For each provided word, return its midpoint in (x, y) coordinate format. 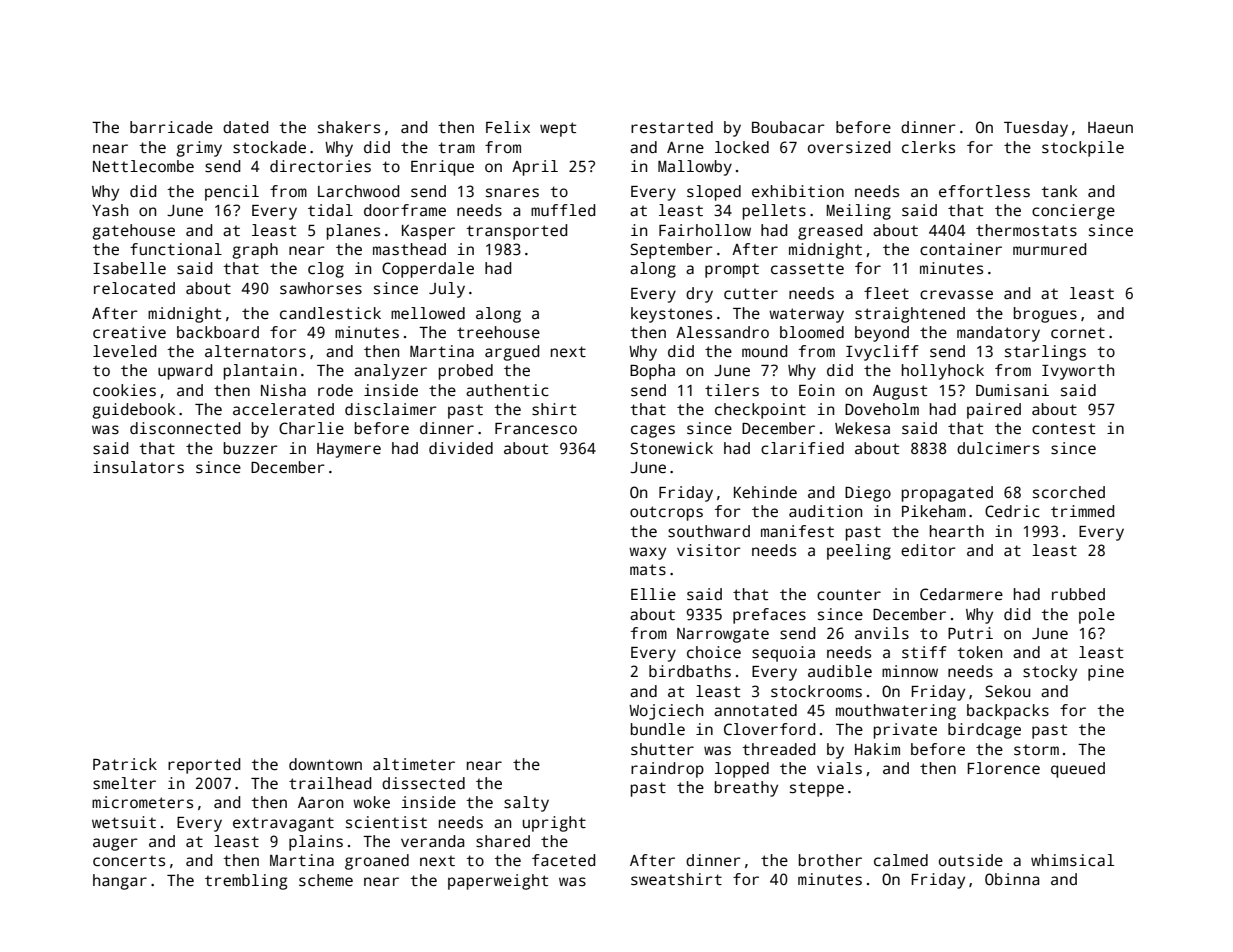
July (447, 290)
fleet (886, 293)
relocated (134, 288)
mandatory (998, 334)
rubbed (1078, 594)
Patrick (125, 764)
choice (714, 652)
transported (516, 232)
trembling (246, 882)
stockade (269, 147)
